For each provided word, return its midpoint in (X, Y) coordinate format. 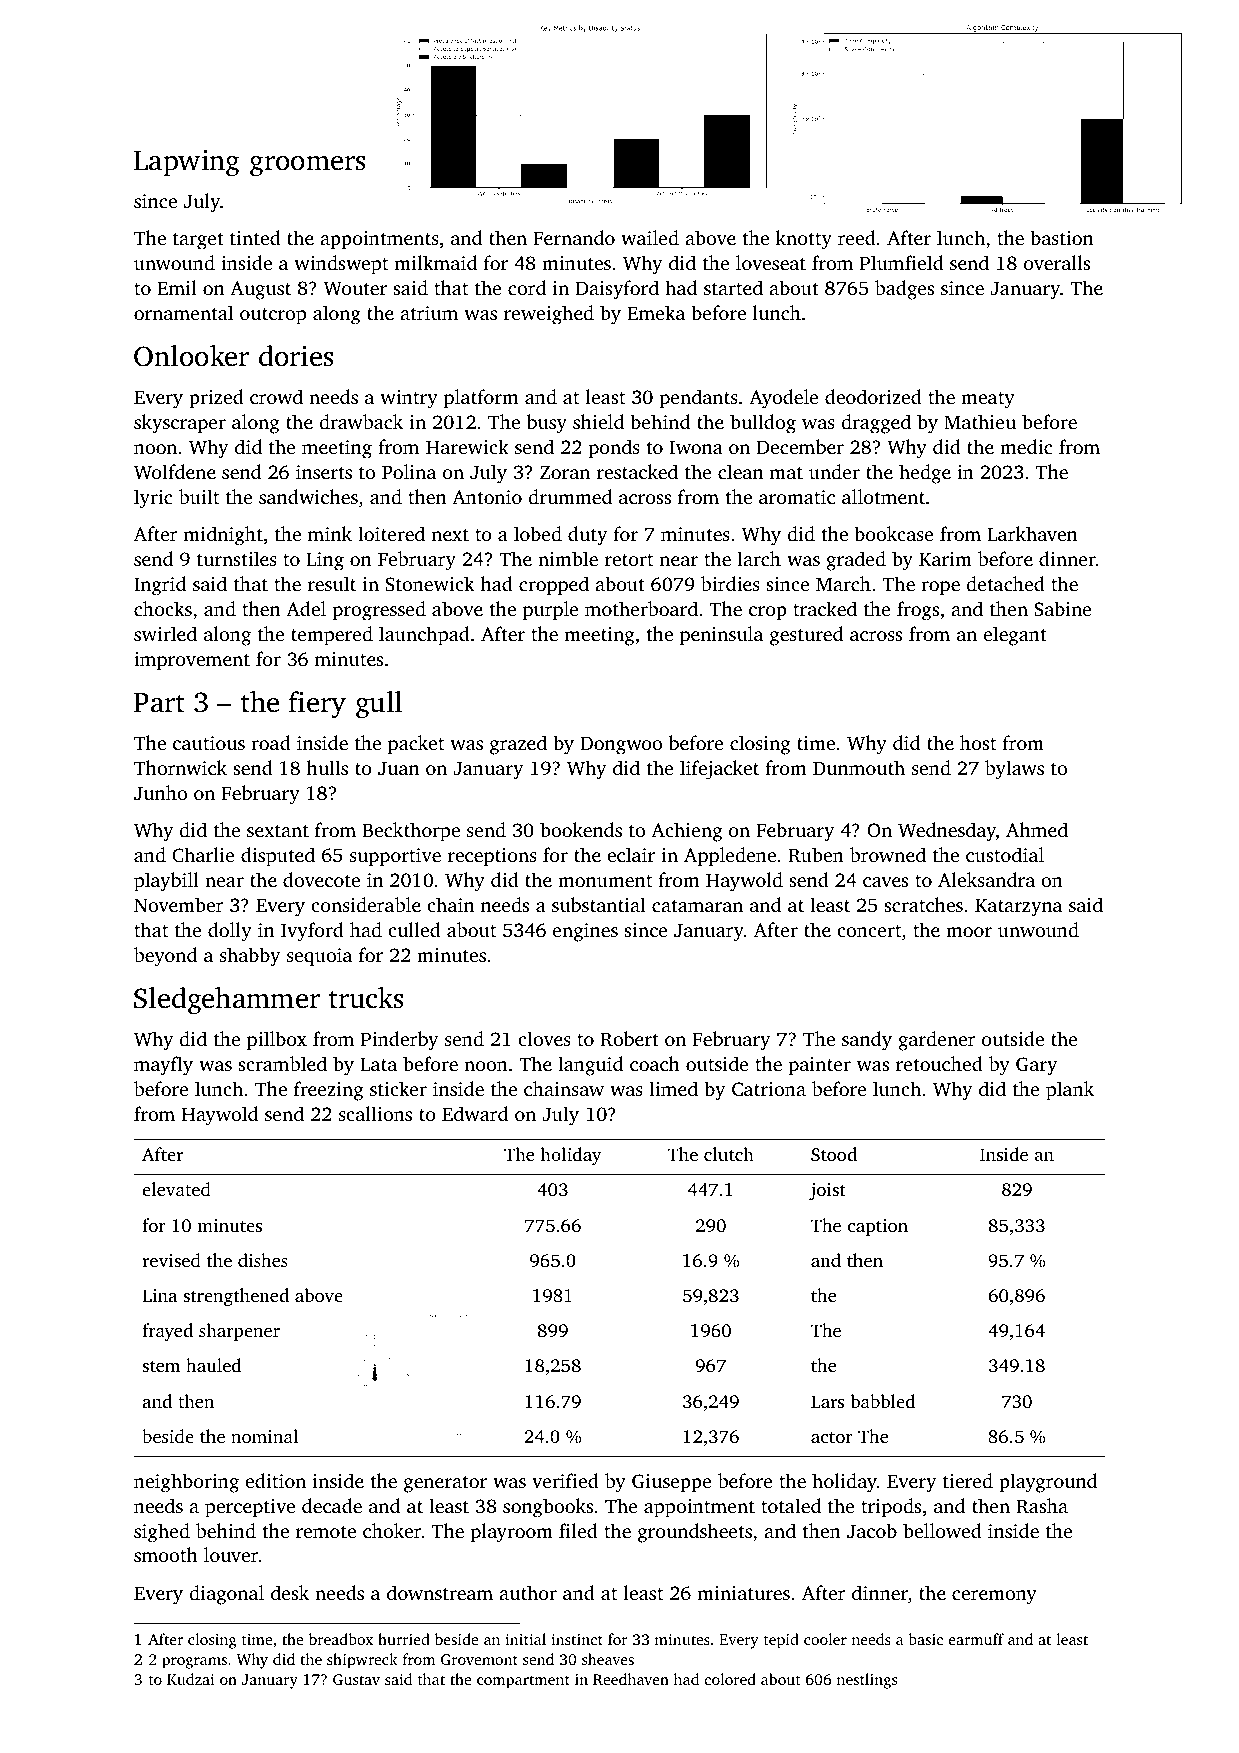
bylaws (1014, 770)
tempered (332, 636)
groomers (308, 166)
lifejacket (719, 770)
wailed (650, 237)
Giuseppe (672, 1483)
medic (1026, 446)
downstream (440, 1592)
